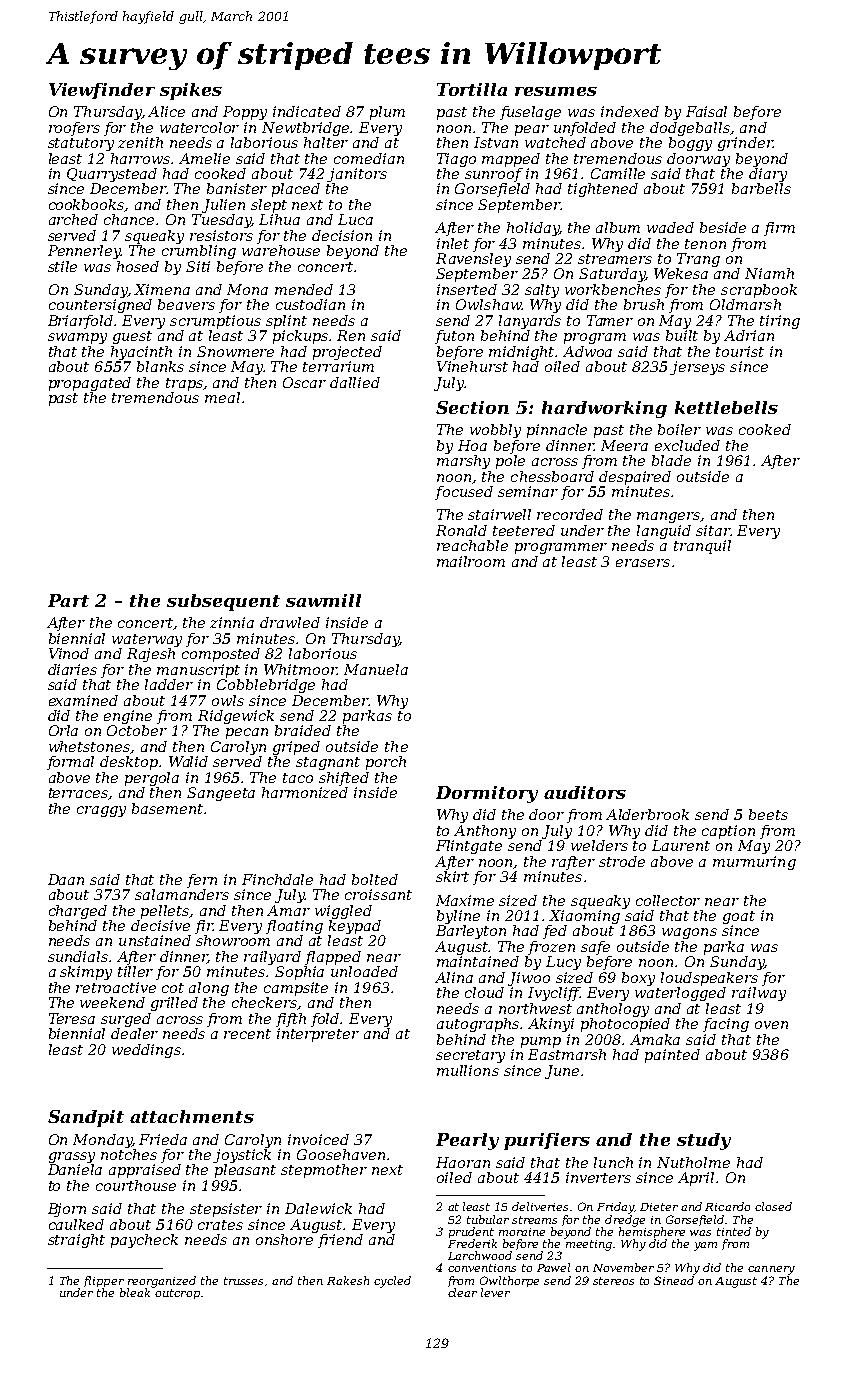 The height and width of the document is (1400, 849). What do you see at coordinates (245, 113) in the document?
I see `Poppy` at bounding box center [245, 113].
